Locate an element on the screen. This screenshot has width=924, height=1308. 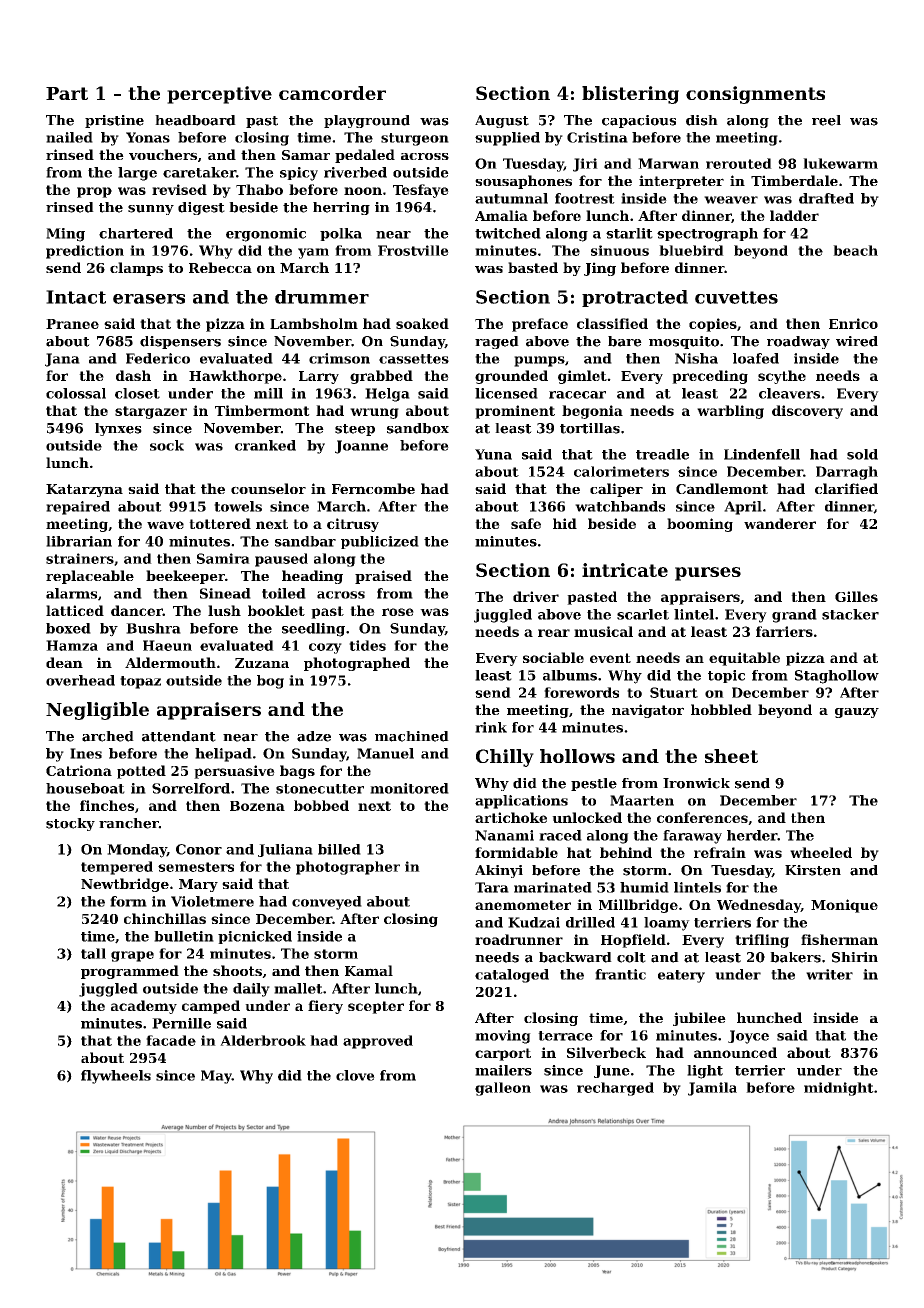
midnight is located at coordinates (839, 1089).
